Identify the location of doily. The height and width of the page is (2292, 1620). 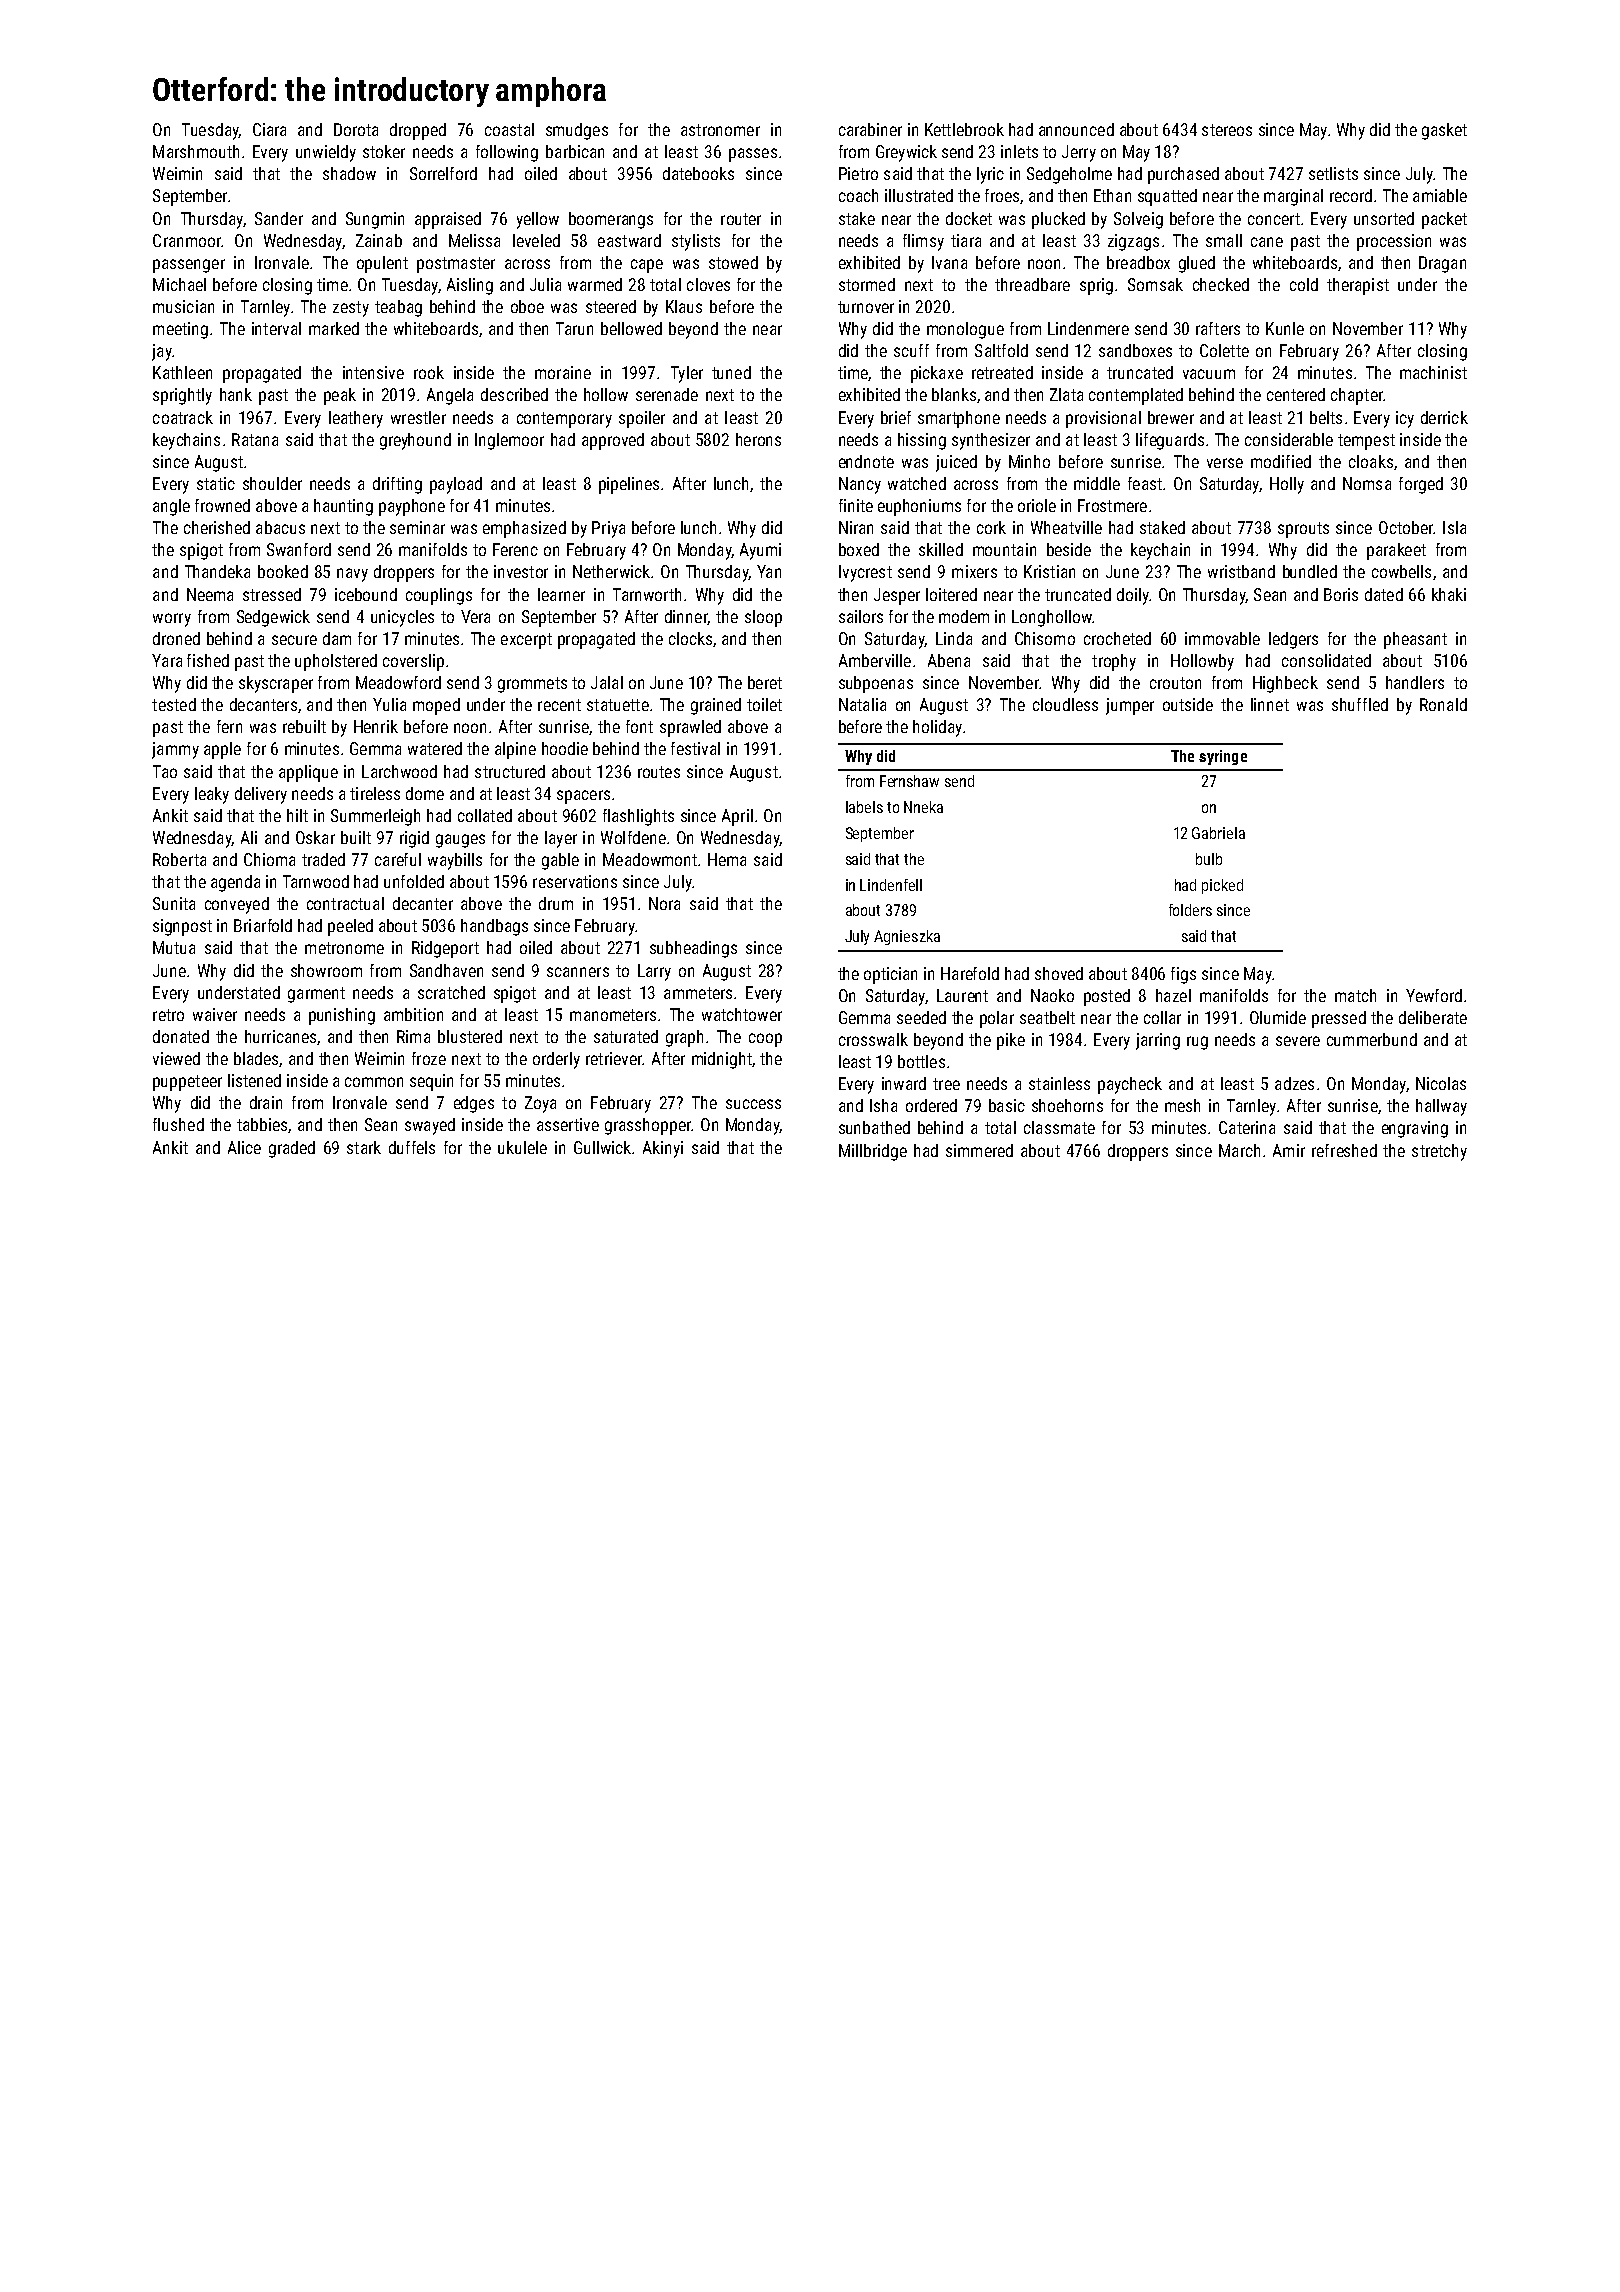
(1133, 596).
